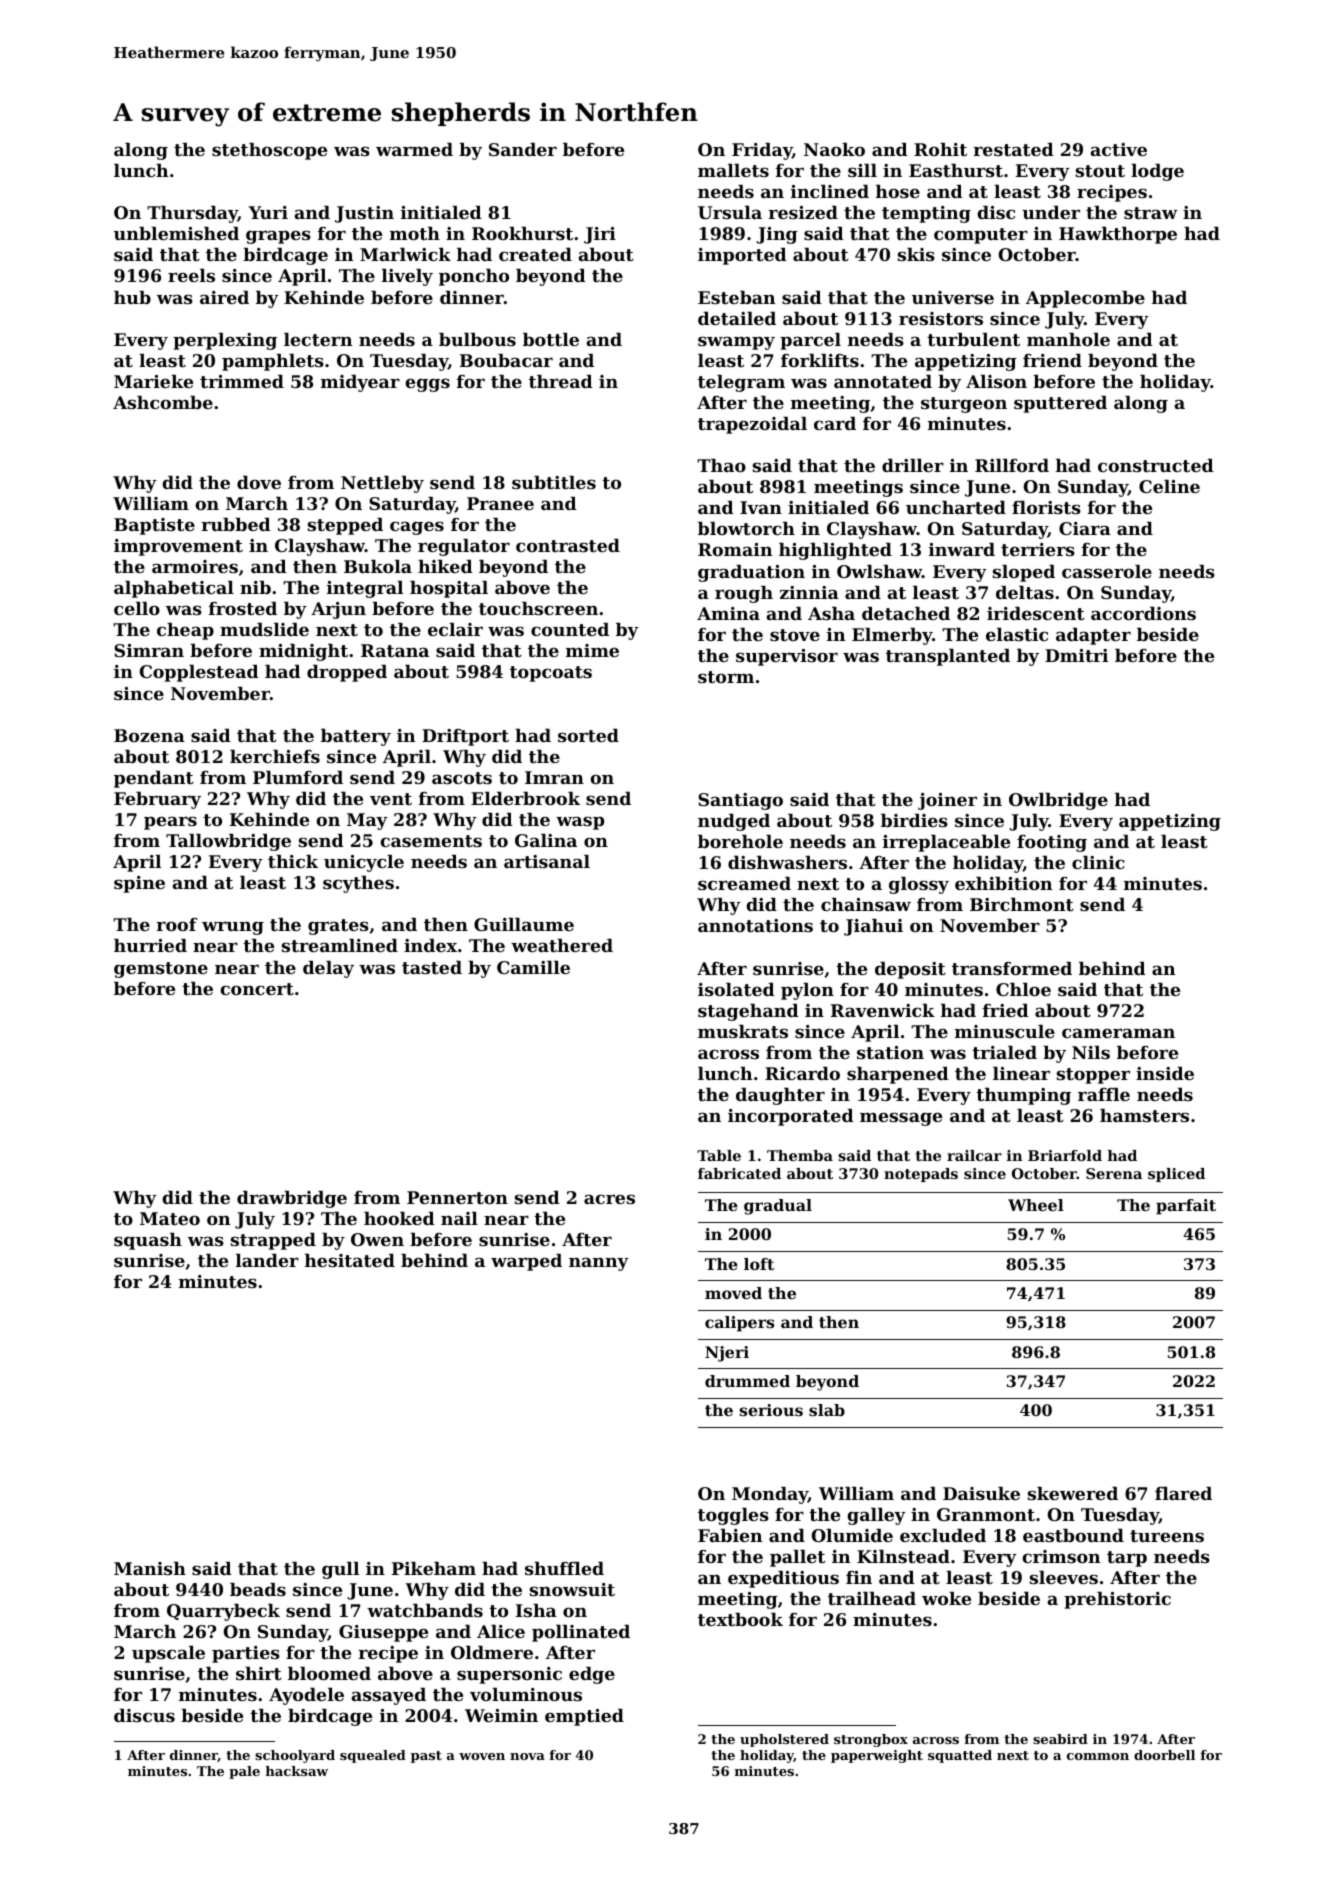  Describe the element at coordinates (148, 1241) in the screenshot. I see `squash` at that location.
